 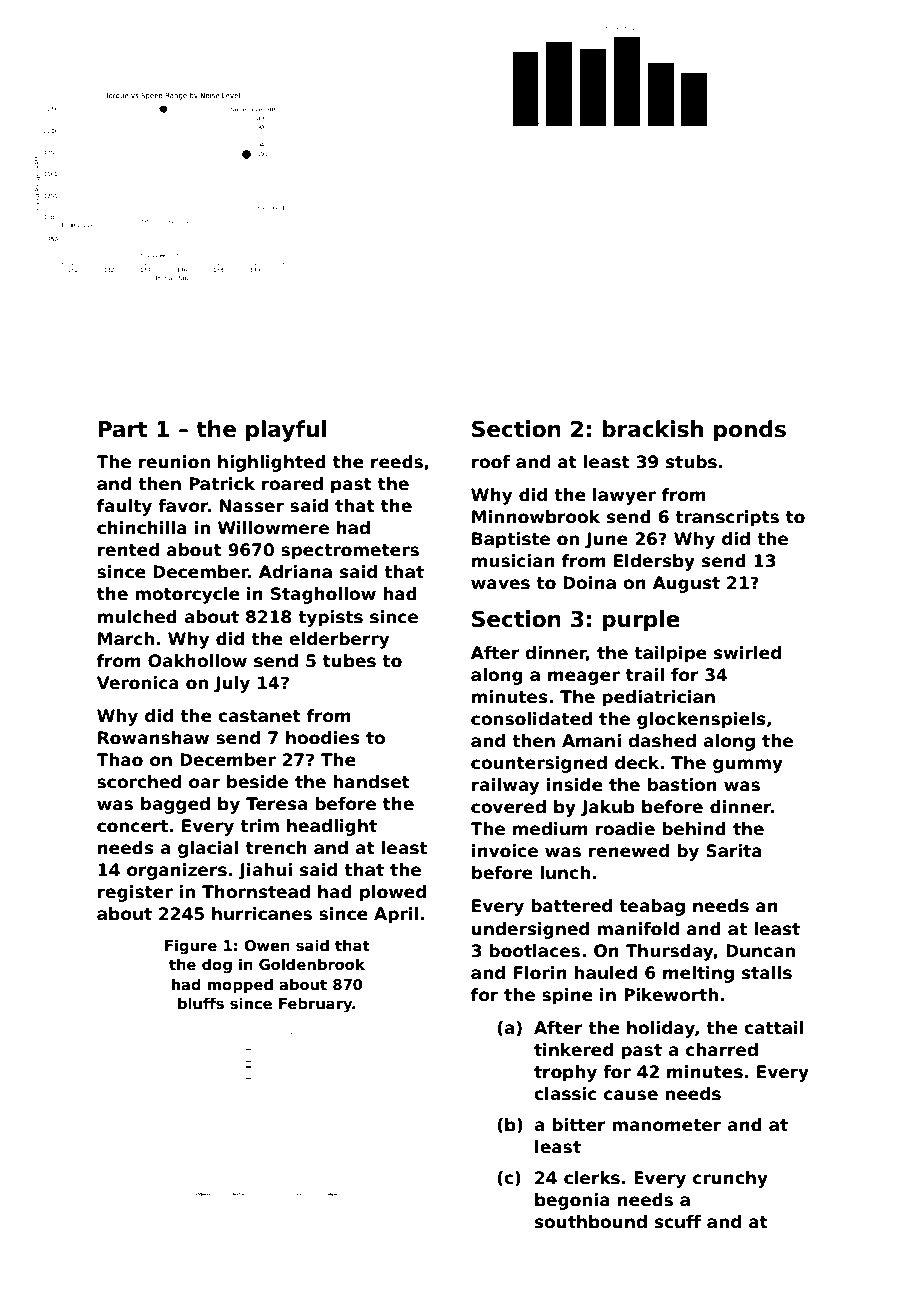 What do you see at coordinates (259, 716) in the image?
I see `castanet` at bounding box center [259, 716].
